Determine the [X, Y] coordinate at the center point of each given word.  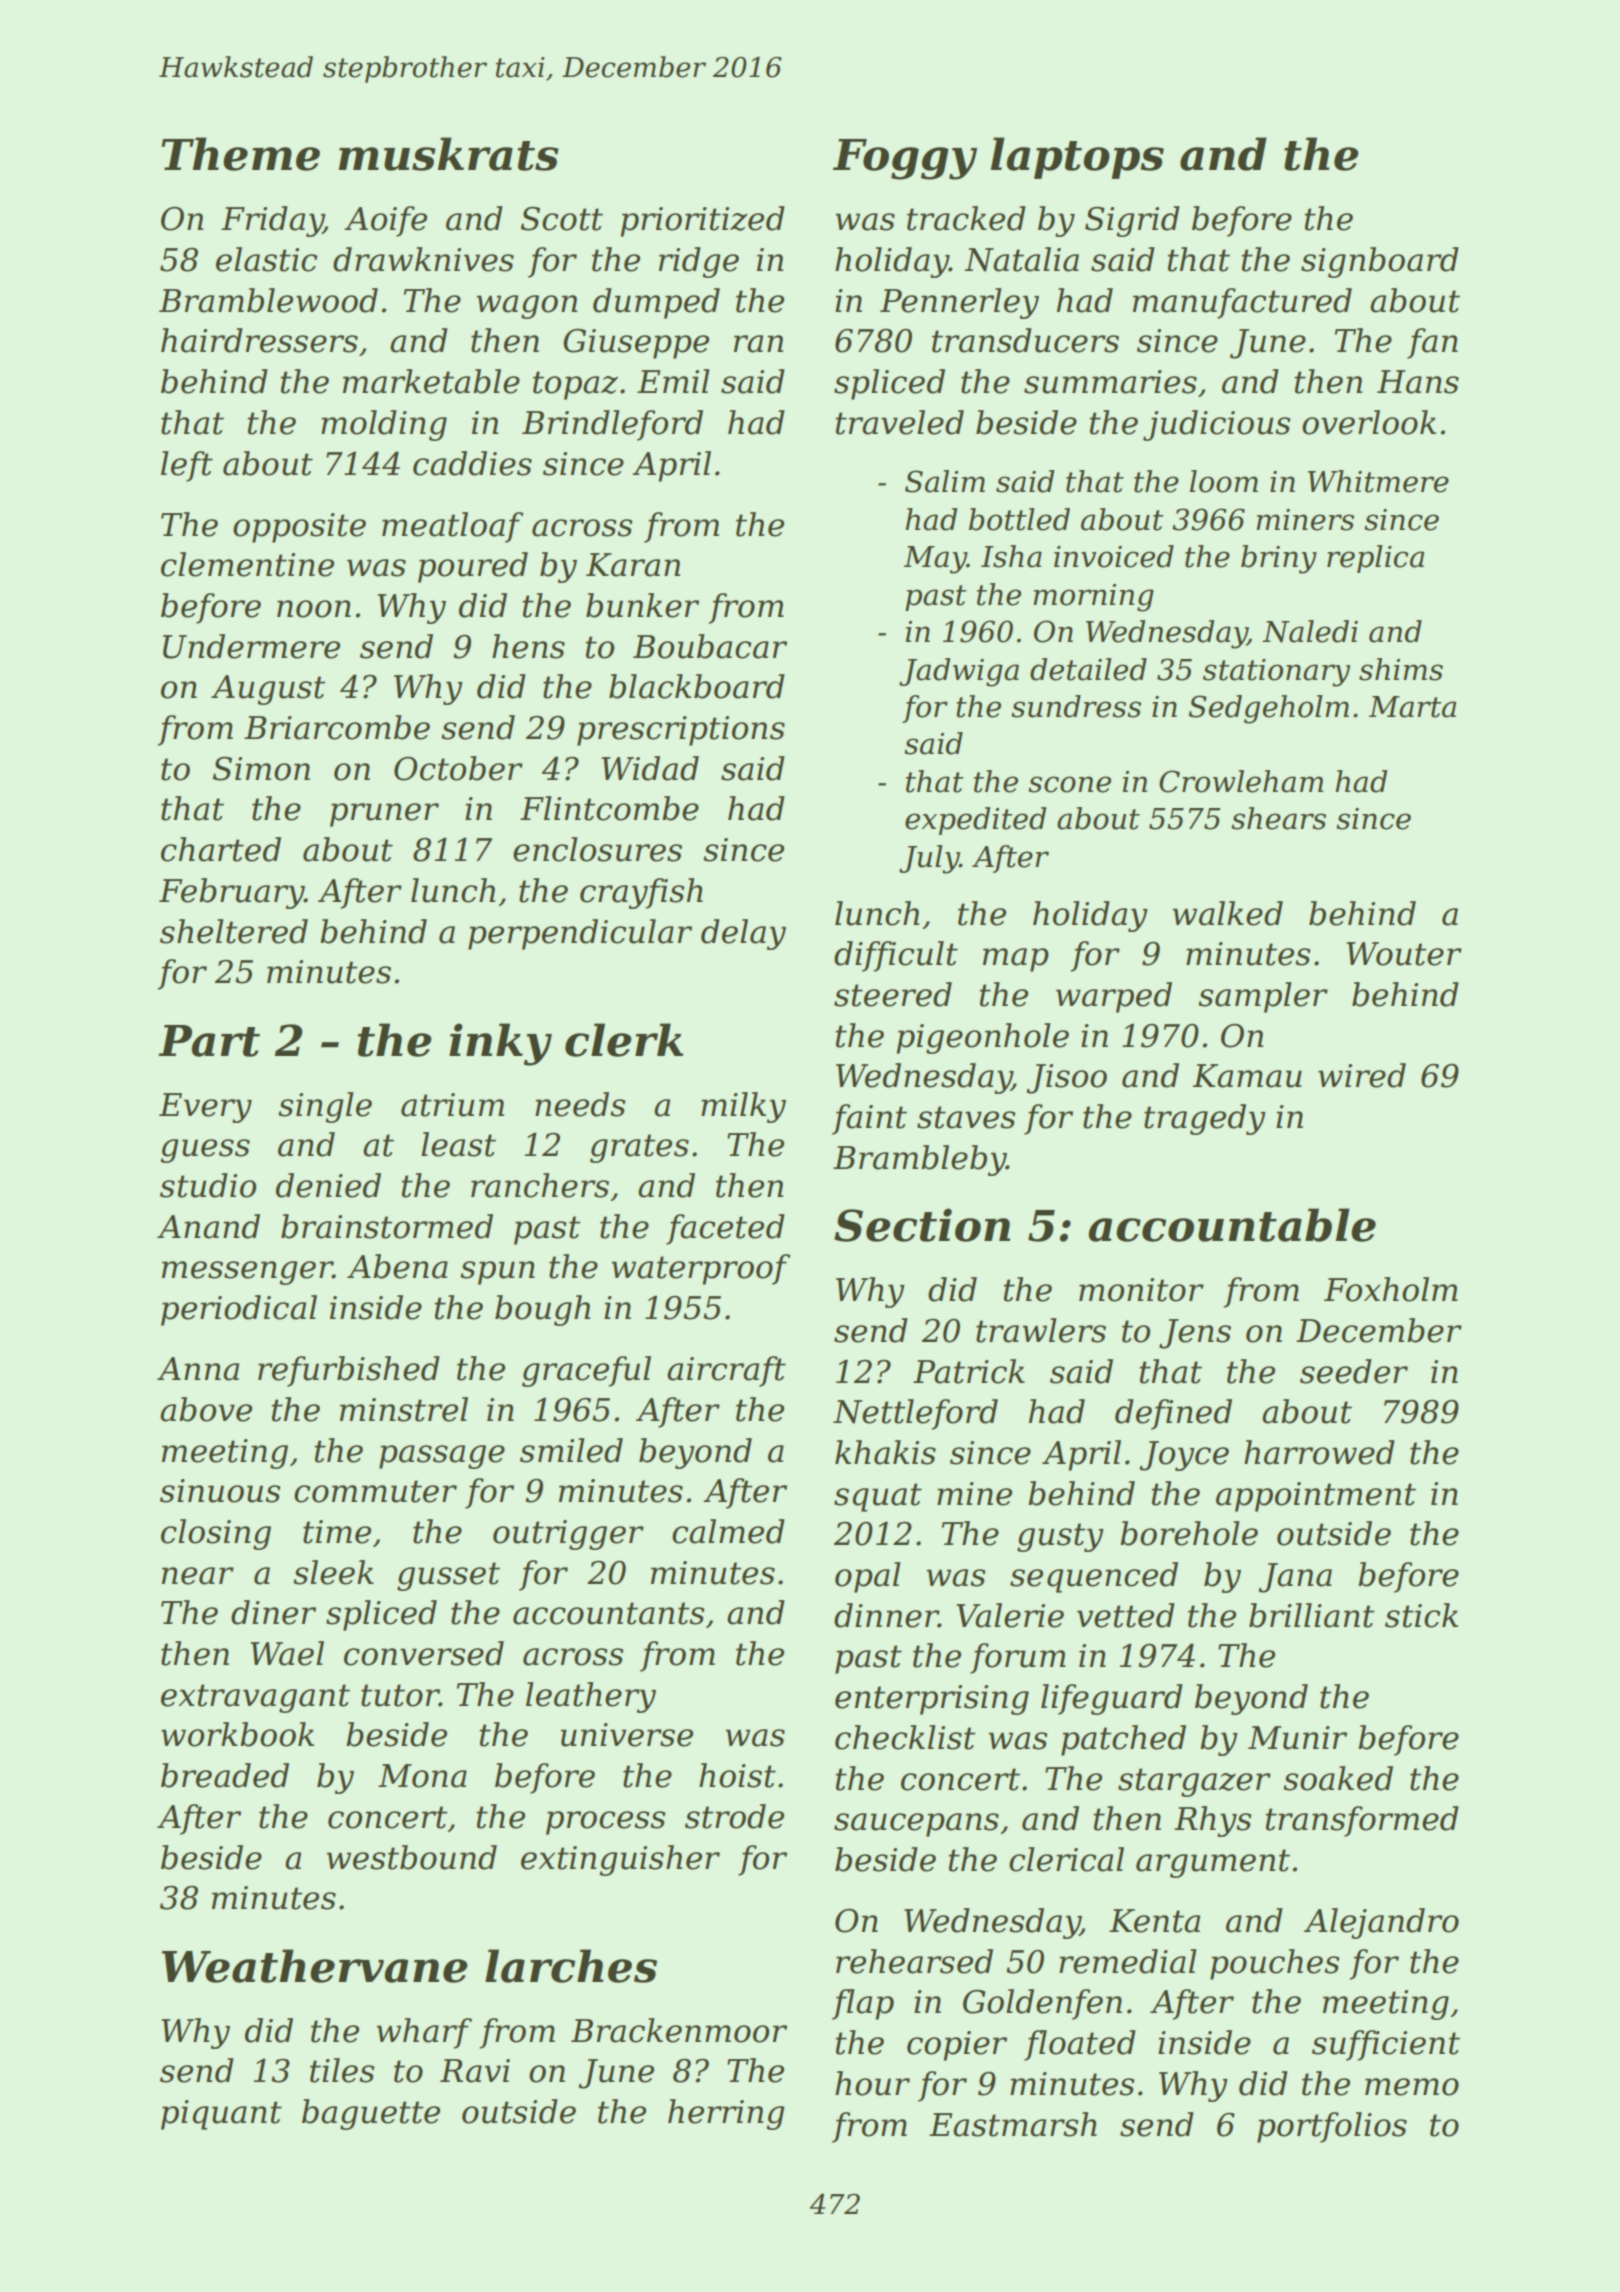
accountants [608, 1613]
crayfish [641, 893]
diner [273, 1612]
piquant [221, 2115]
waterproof [701, 1269]
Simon [261, 768]
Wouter [1404, 954]
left [187, 466]
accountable [1232, 1225]
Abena [397, 1266]
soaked [1338, 1778]
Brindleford [612, 425]
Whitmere [1378, 481]
